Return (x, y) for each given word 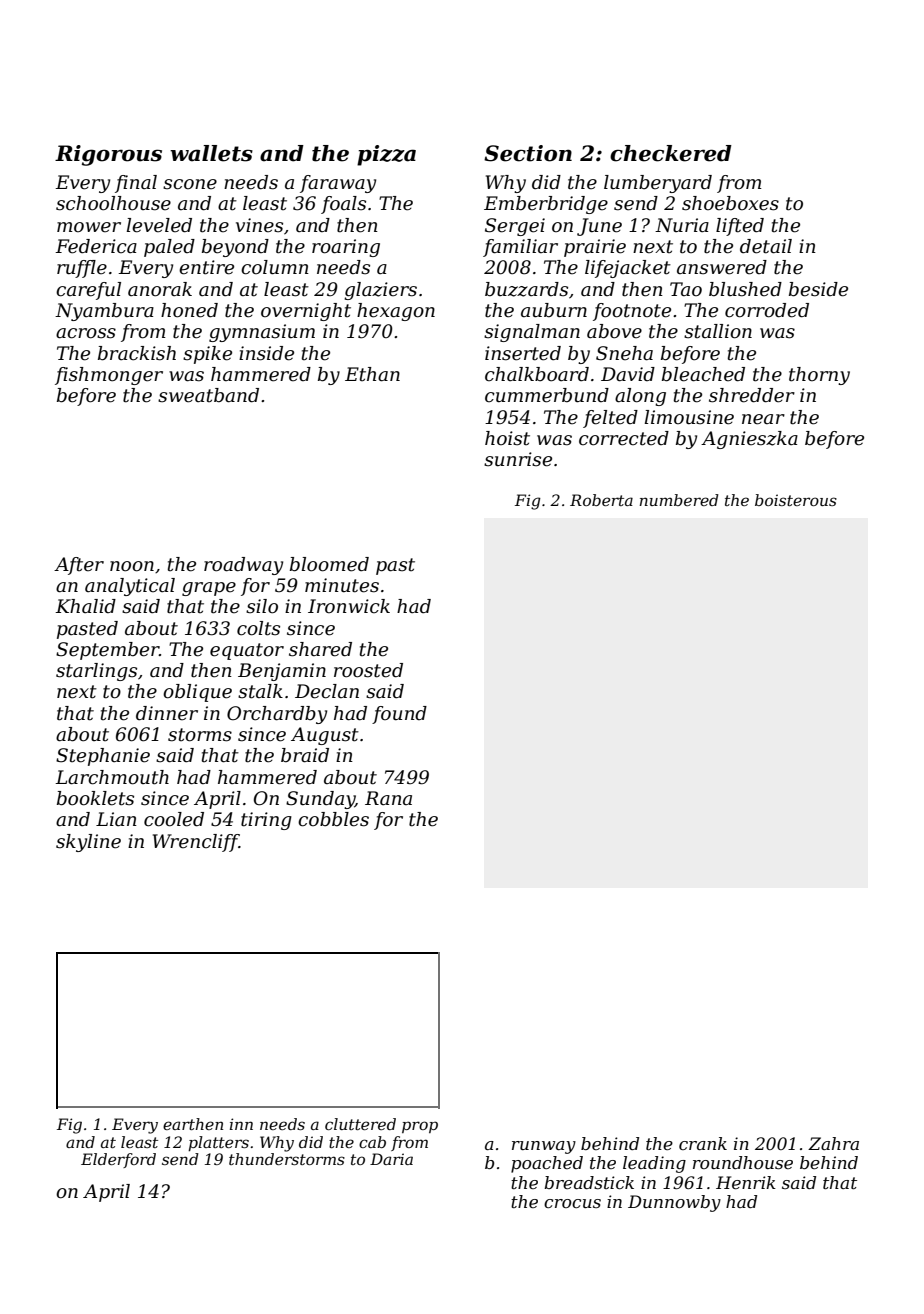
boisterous (796, 500)
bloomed (329, 564)
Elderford (118, 1160)
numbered (679, 500)
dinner (167, 713)
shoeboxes (730, 203)
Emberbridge (546, 205)
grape (209, 589)
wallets (211, 153)
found (399, 715)
